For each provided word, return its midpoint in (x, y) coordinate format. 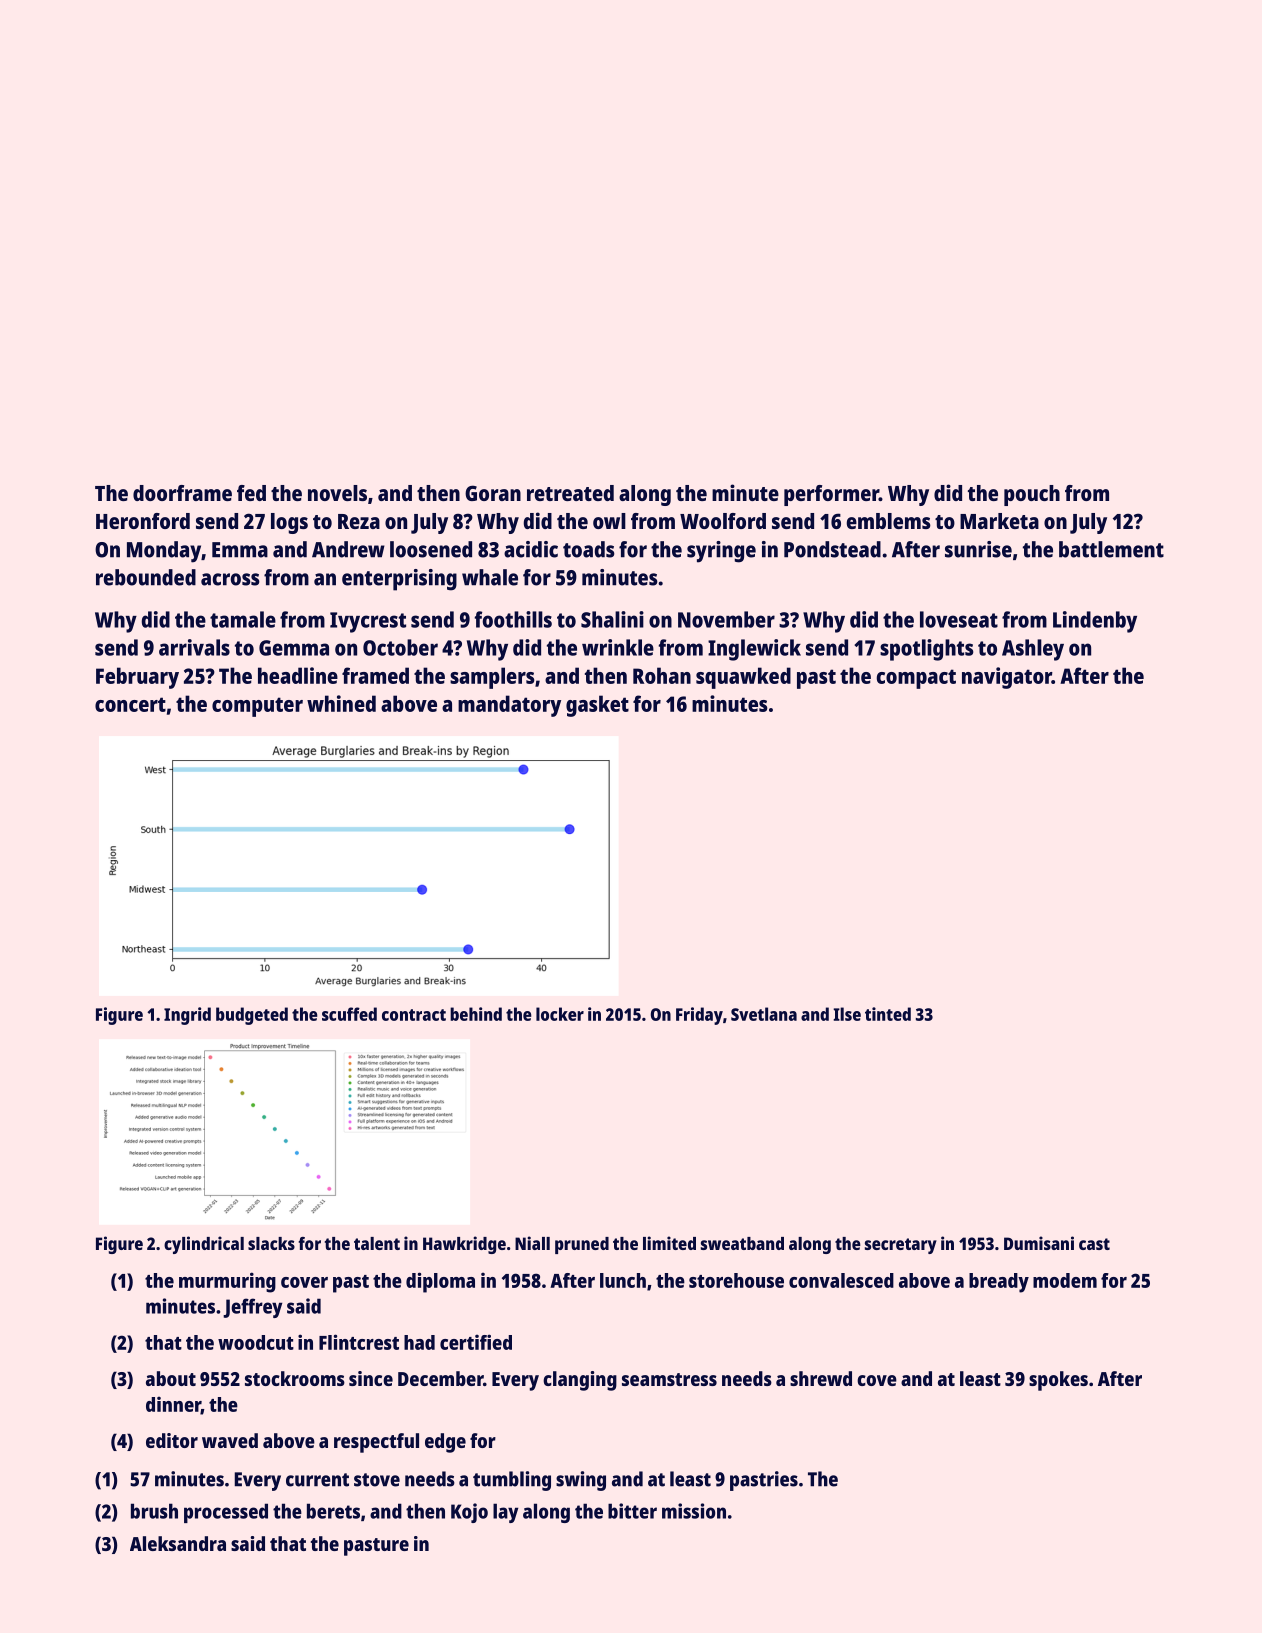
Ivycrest (368, 622)
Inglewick (754, 650)
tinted (888, 1014)
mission (694, 1511)
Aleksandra (178, 1543)
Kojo (469, 1513)
